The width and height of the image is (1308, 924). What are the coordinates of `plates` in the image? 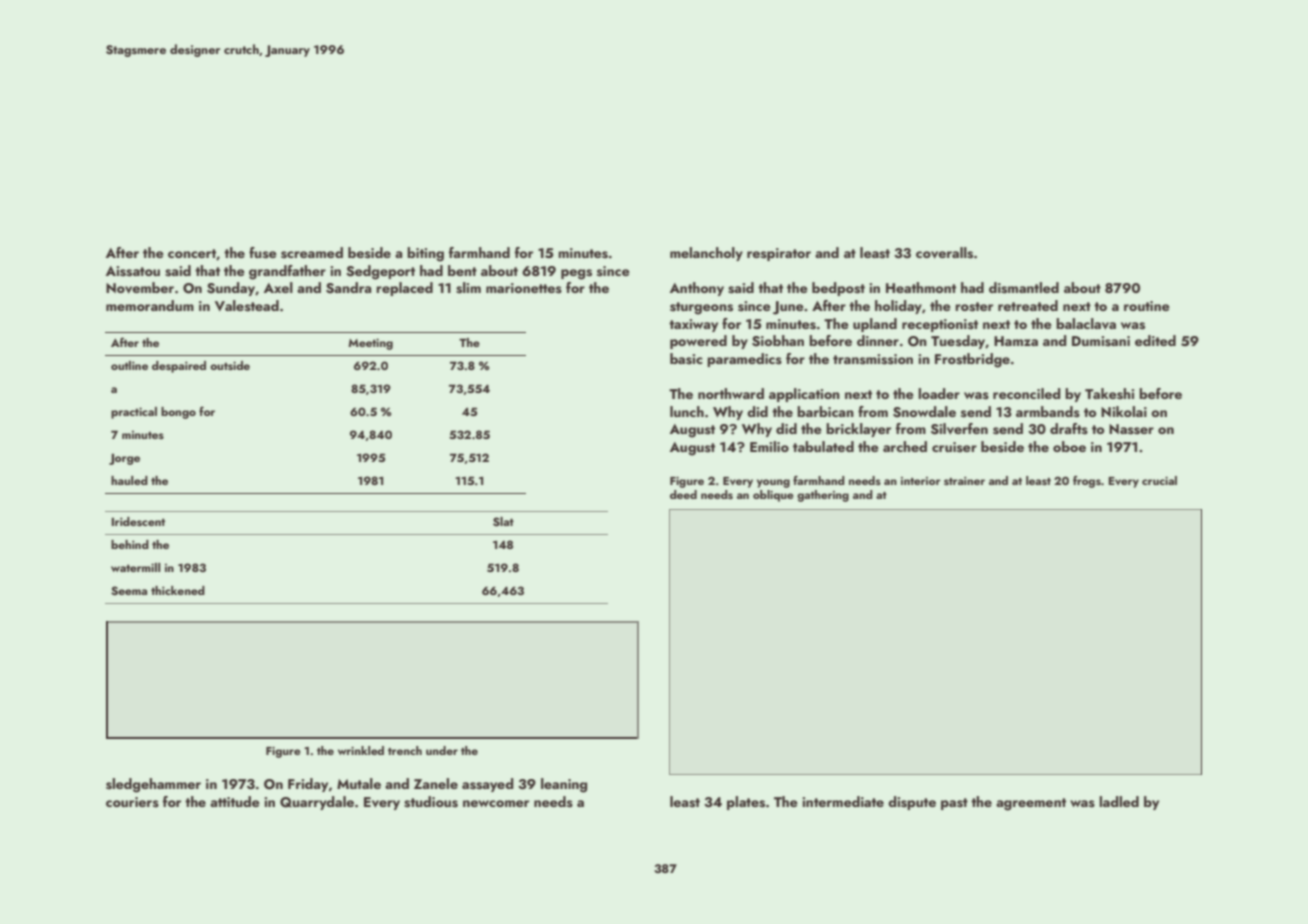 It's located at (746, 803).
